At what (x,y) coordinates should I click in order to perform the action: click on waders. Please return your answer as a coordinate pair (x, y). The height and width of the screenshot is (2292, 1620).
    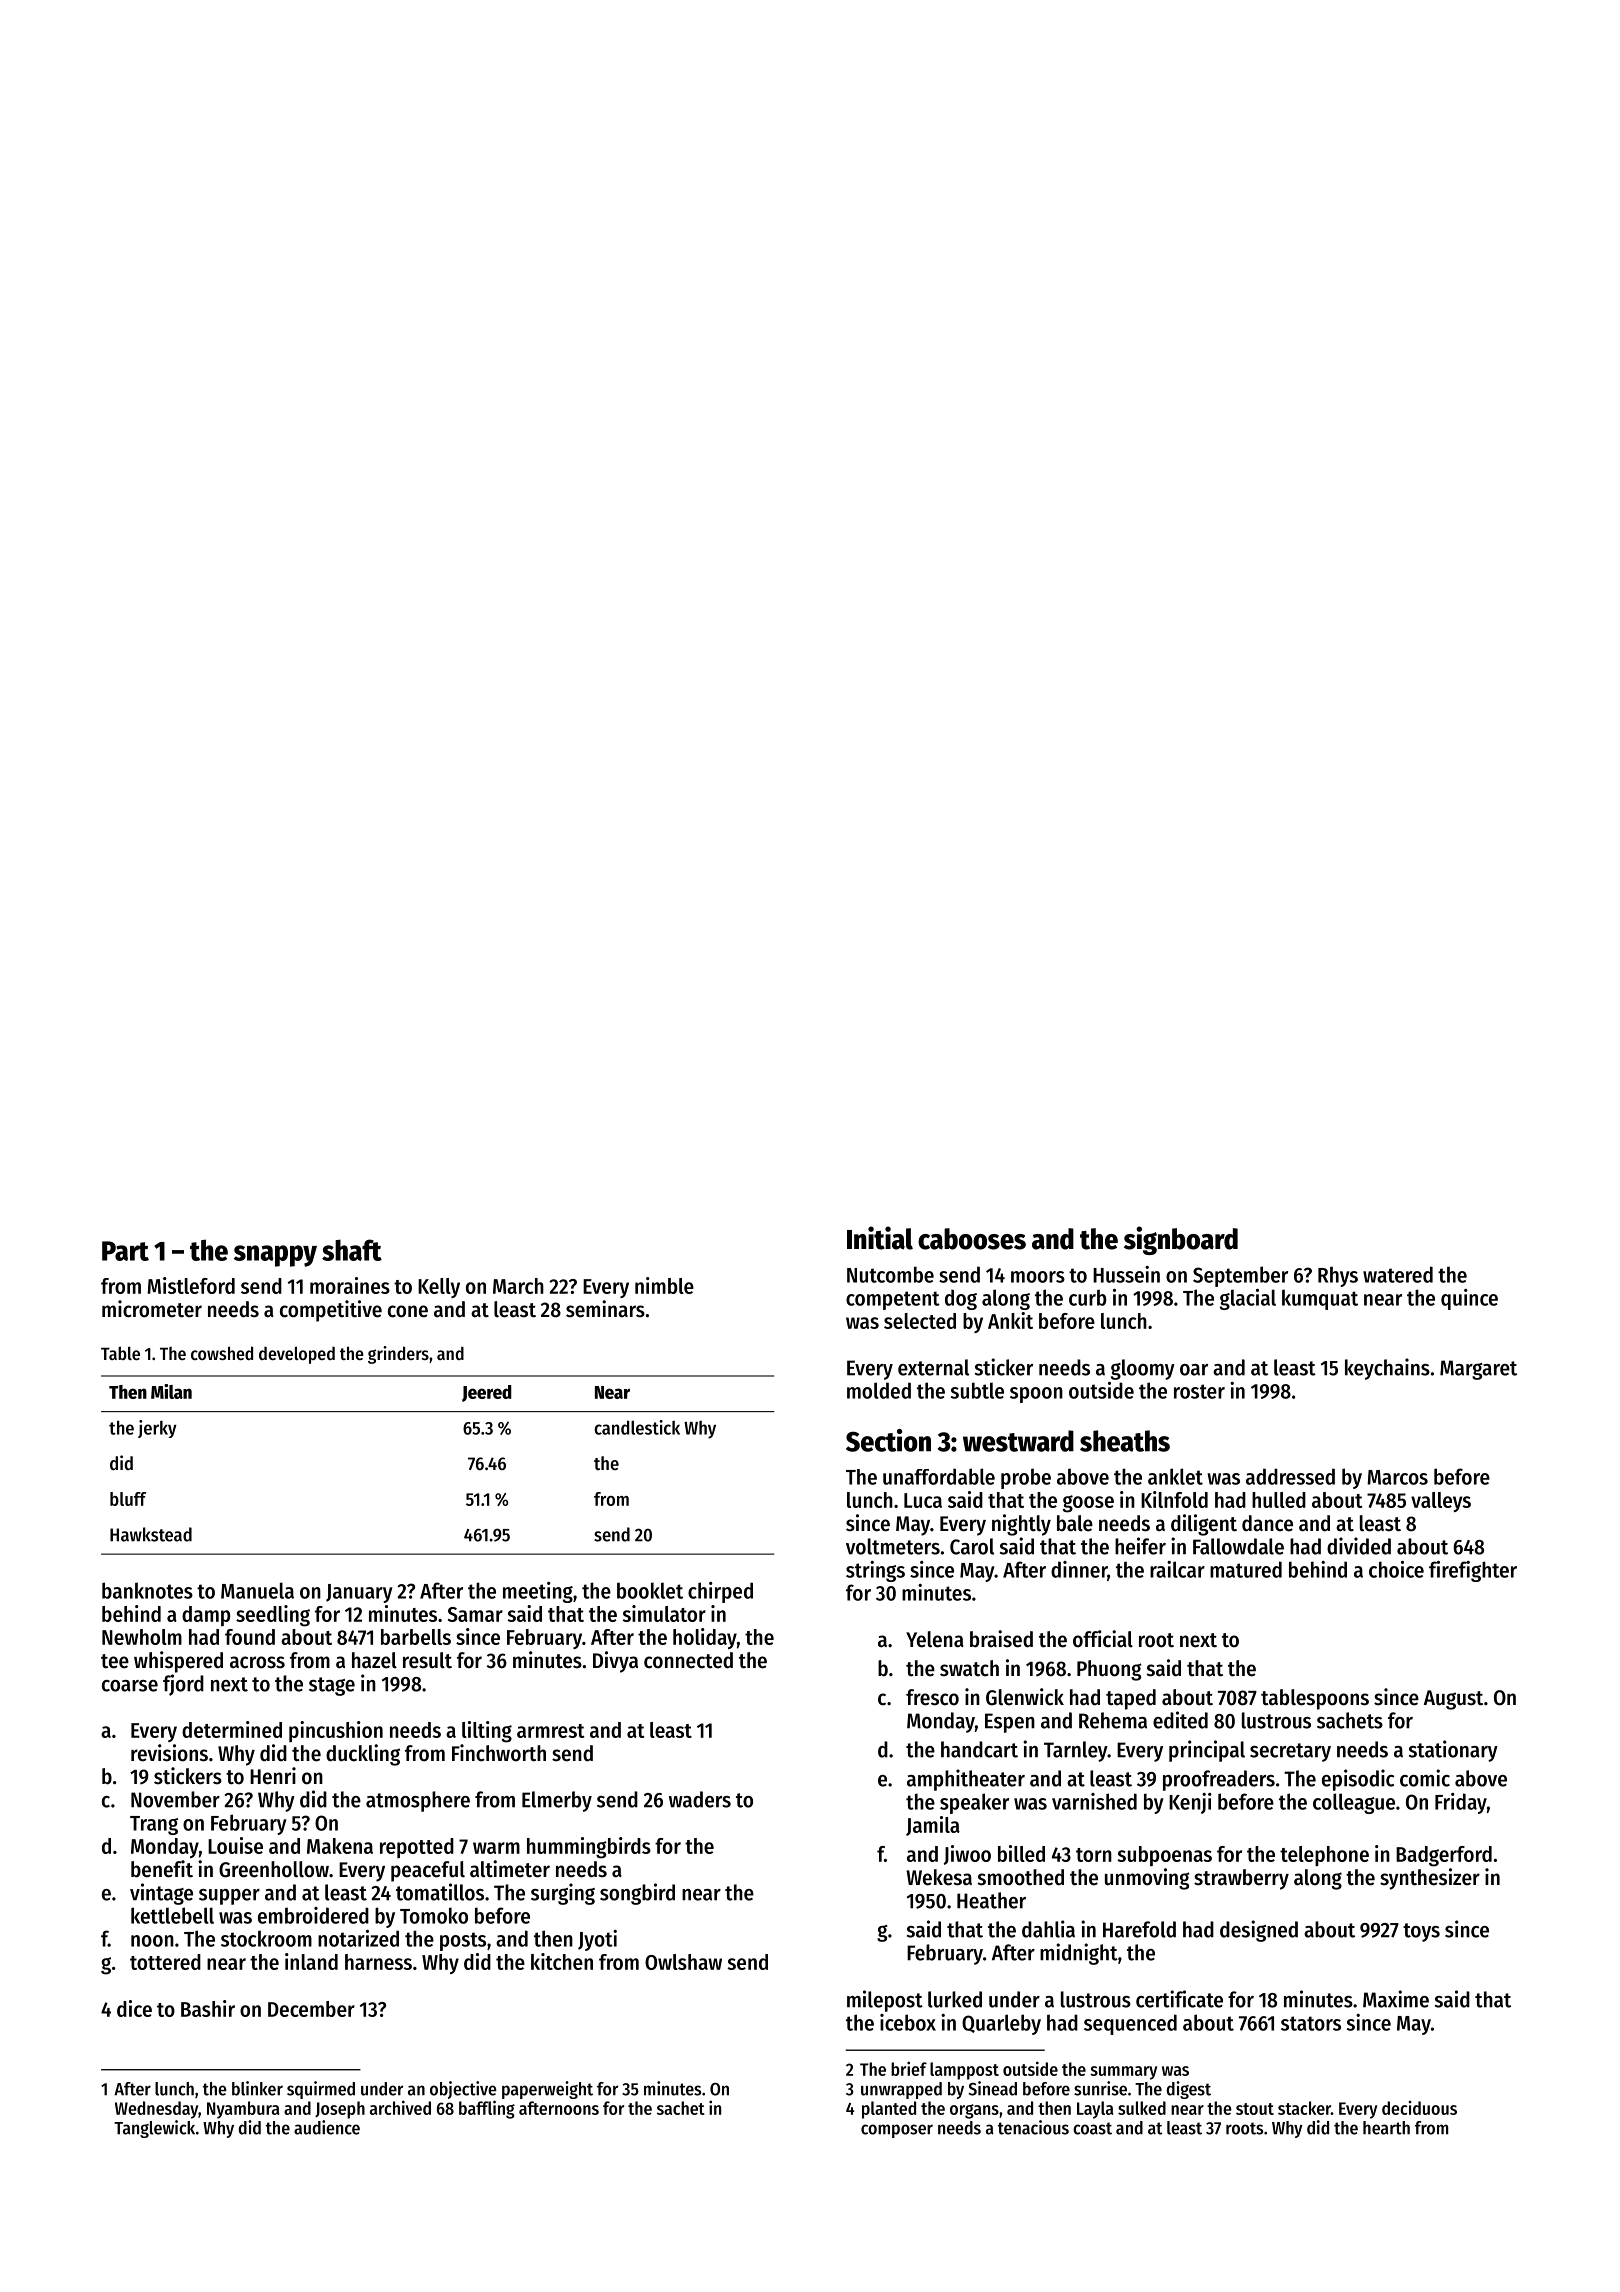
    Looking at the image, I should click on (700, 1799).
